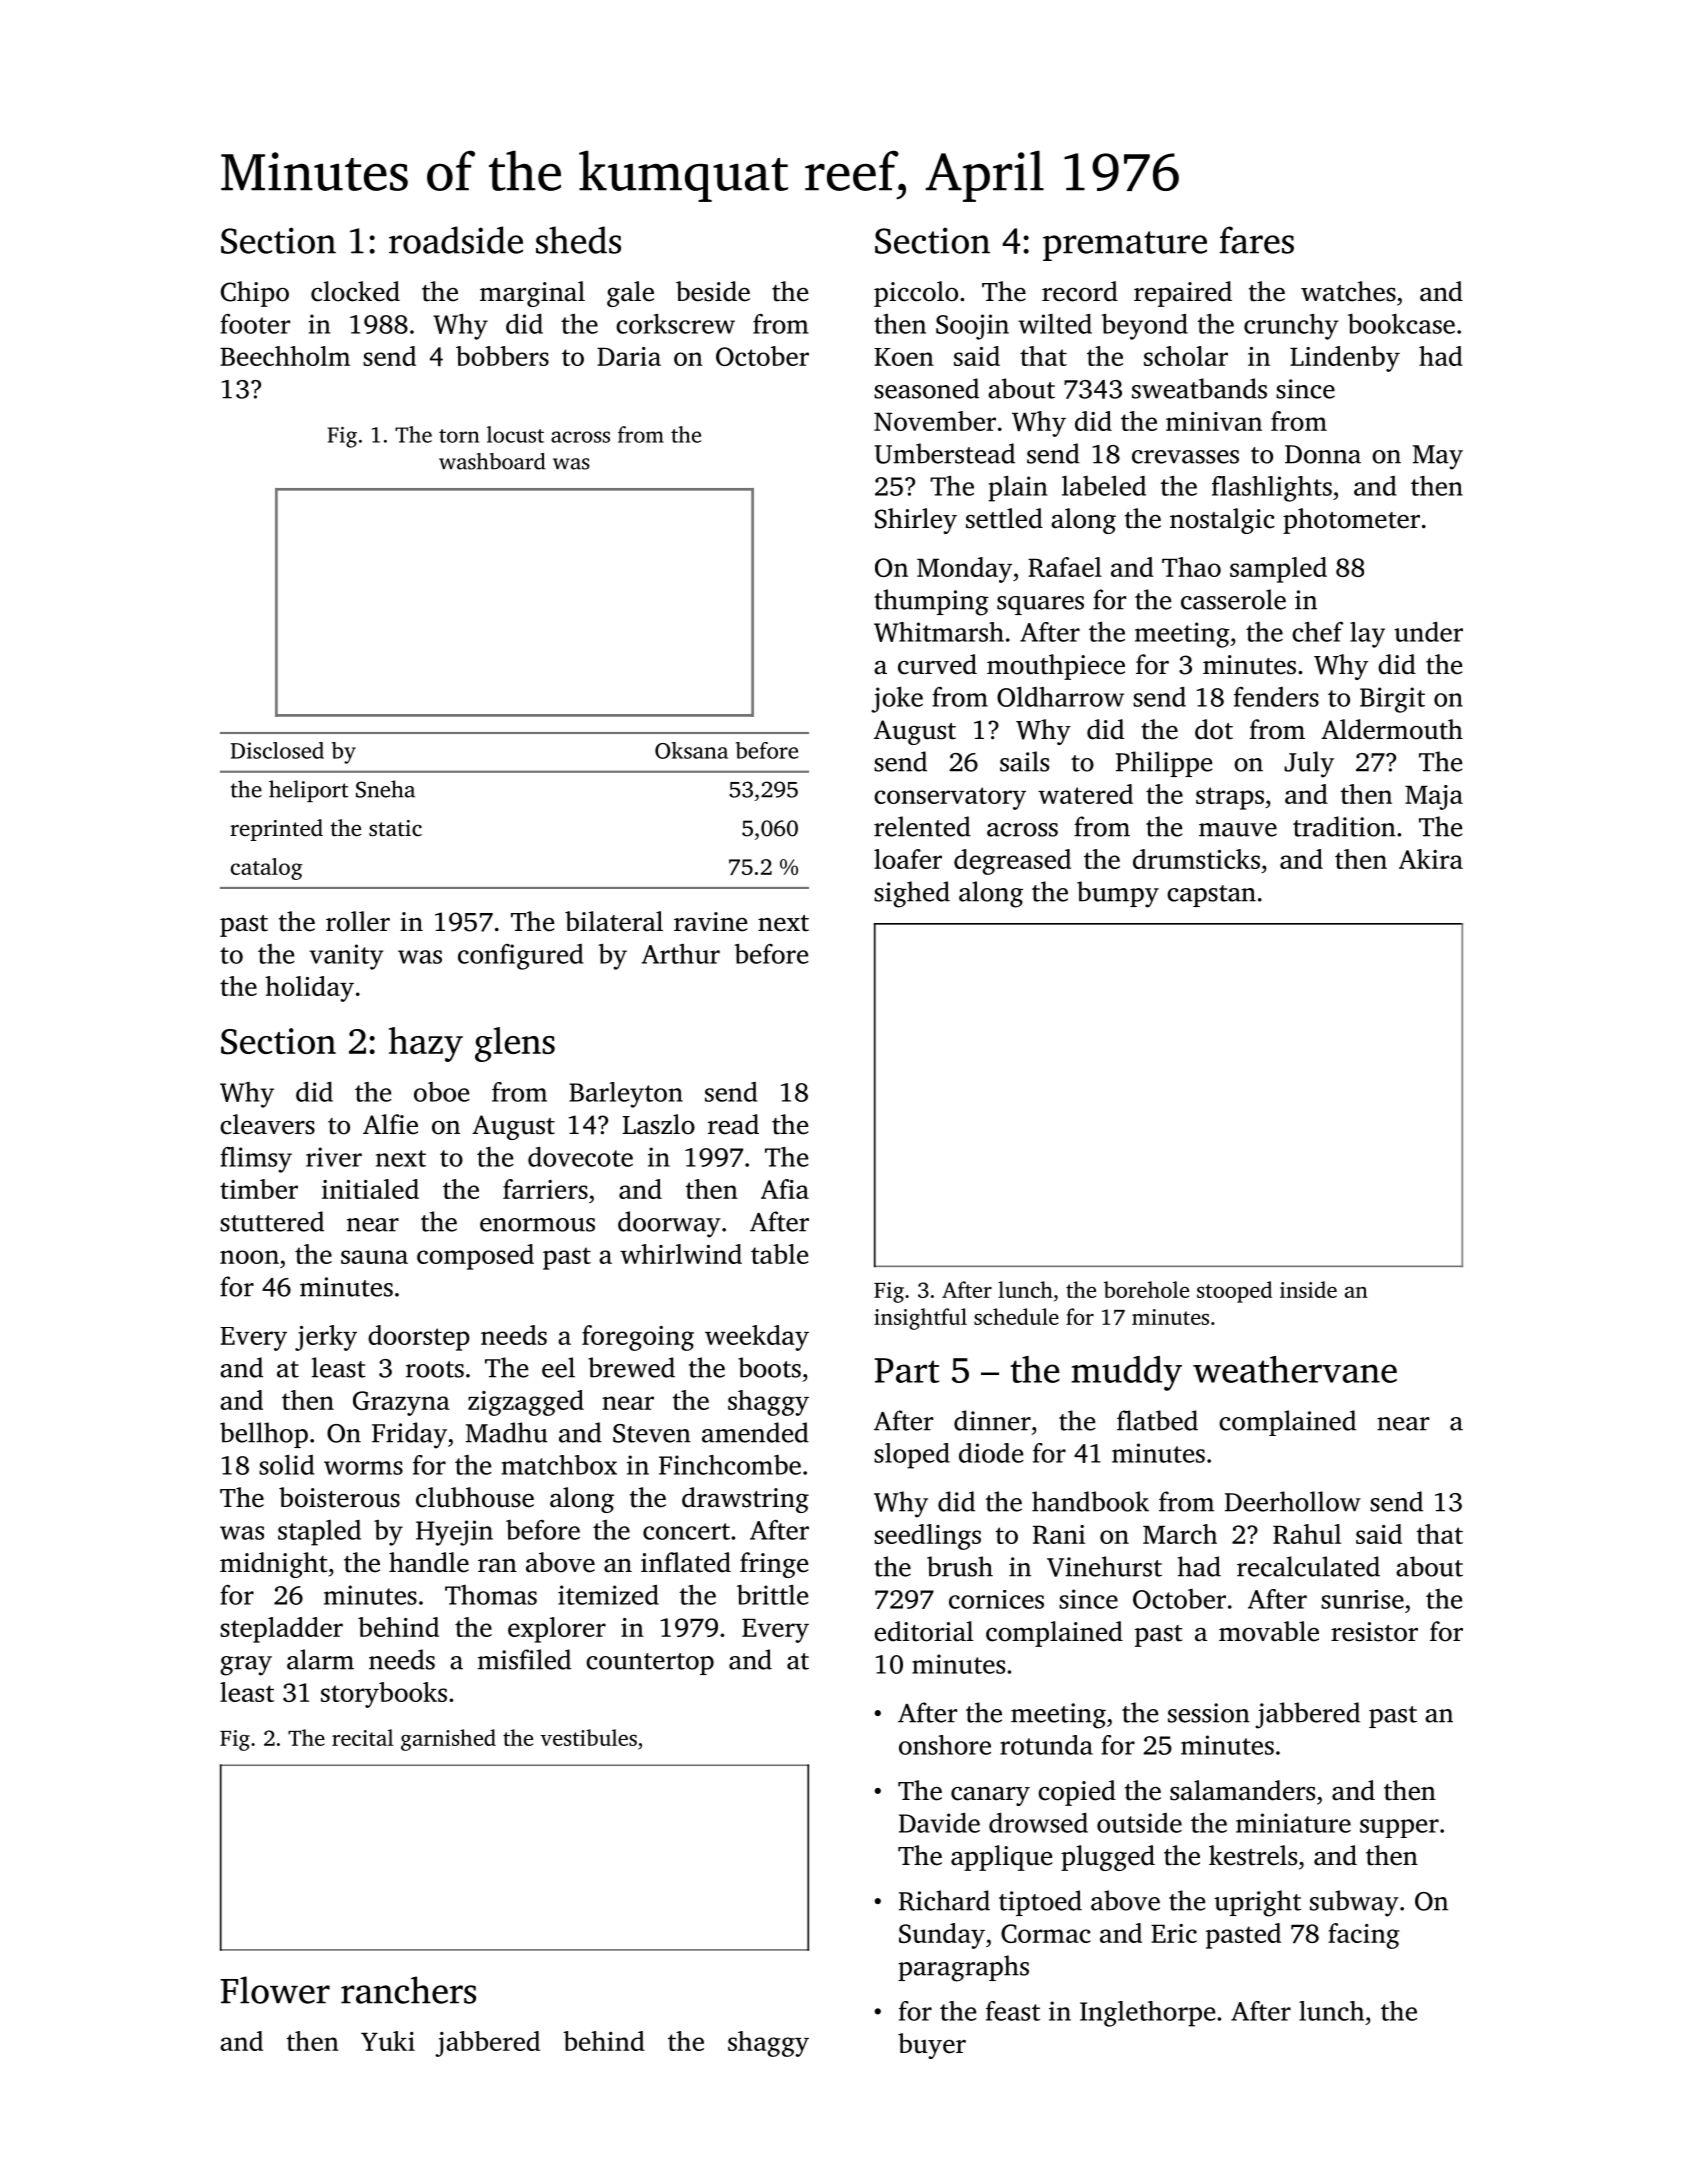 The image size is (1683, 2178). What do you see at coordinates (932, 2046) in the image?
I see `buyer` at bounding box center [932, 2046].
